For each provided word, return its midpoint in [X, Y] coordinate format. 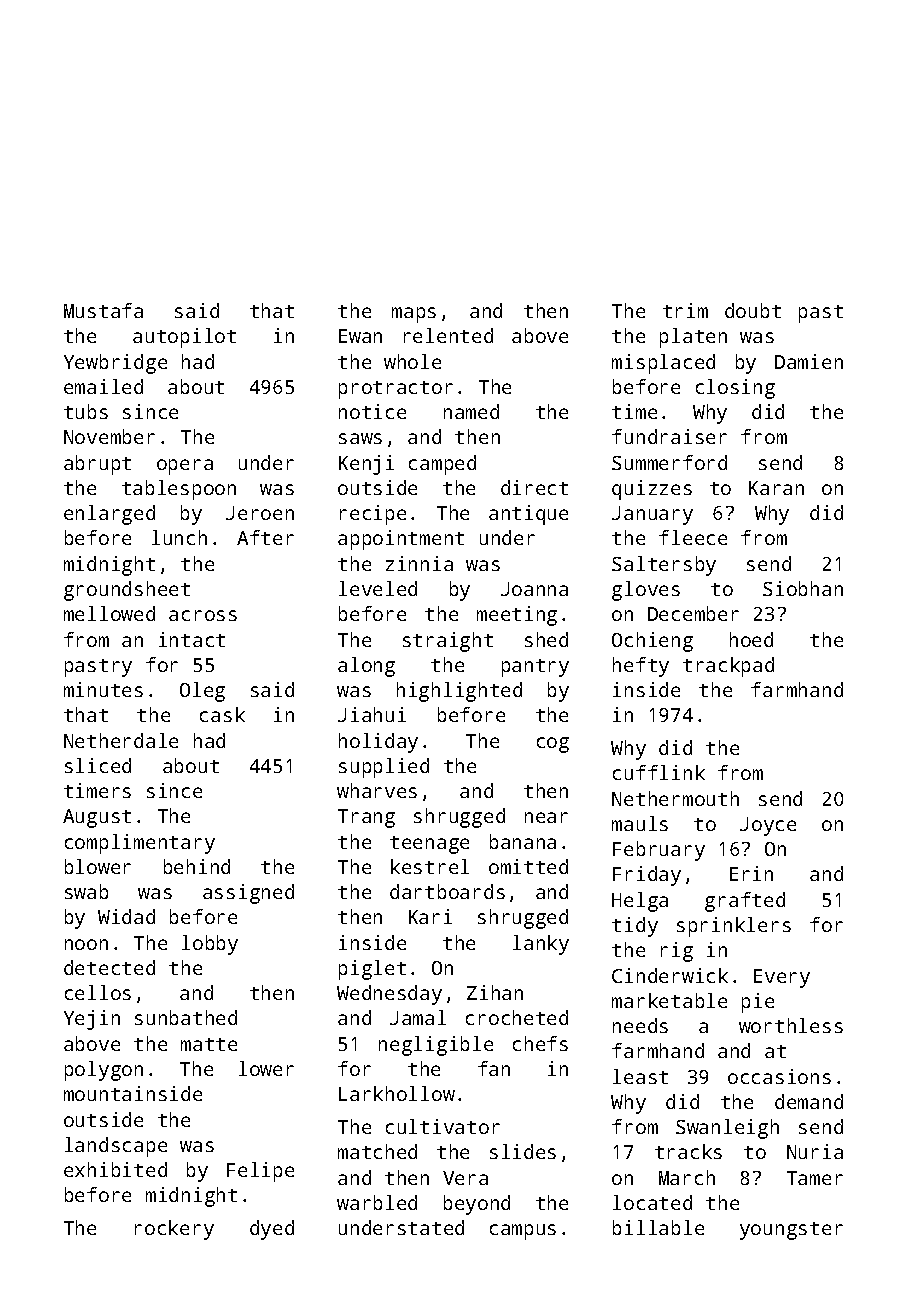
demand [809, 1101]
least [640, 1076]
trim [685, 310]
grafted [745, 902]
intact [192, 639]
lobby [210, 945]
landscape [116, 1147]
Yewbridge [115, 364]
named [471, 411]
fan [494, 1068]
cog [553, 745]
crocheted [517, 1017]
